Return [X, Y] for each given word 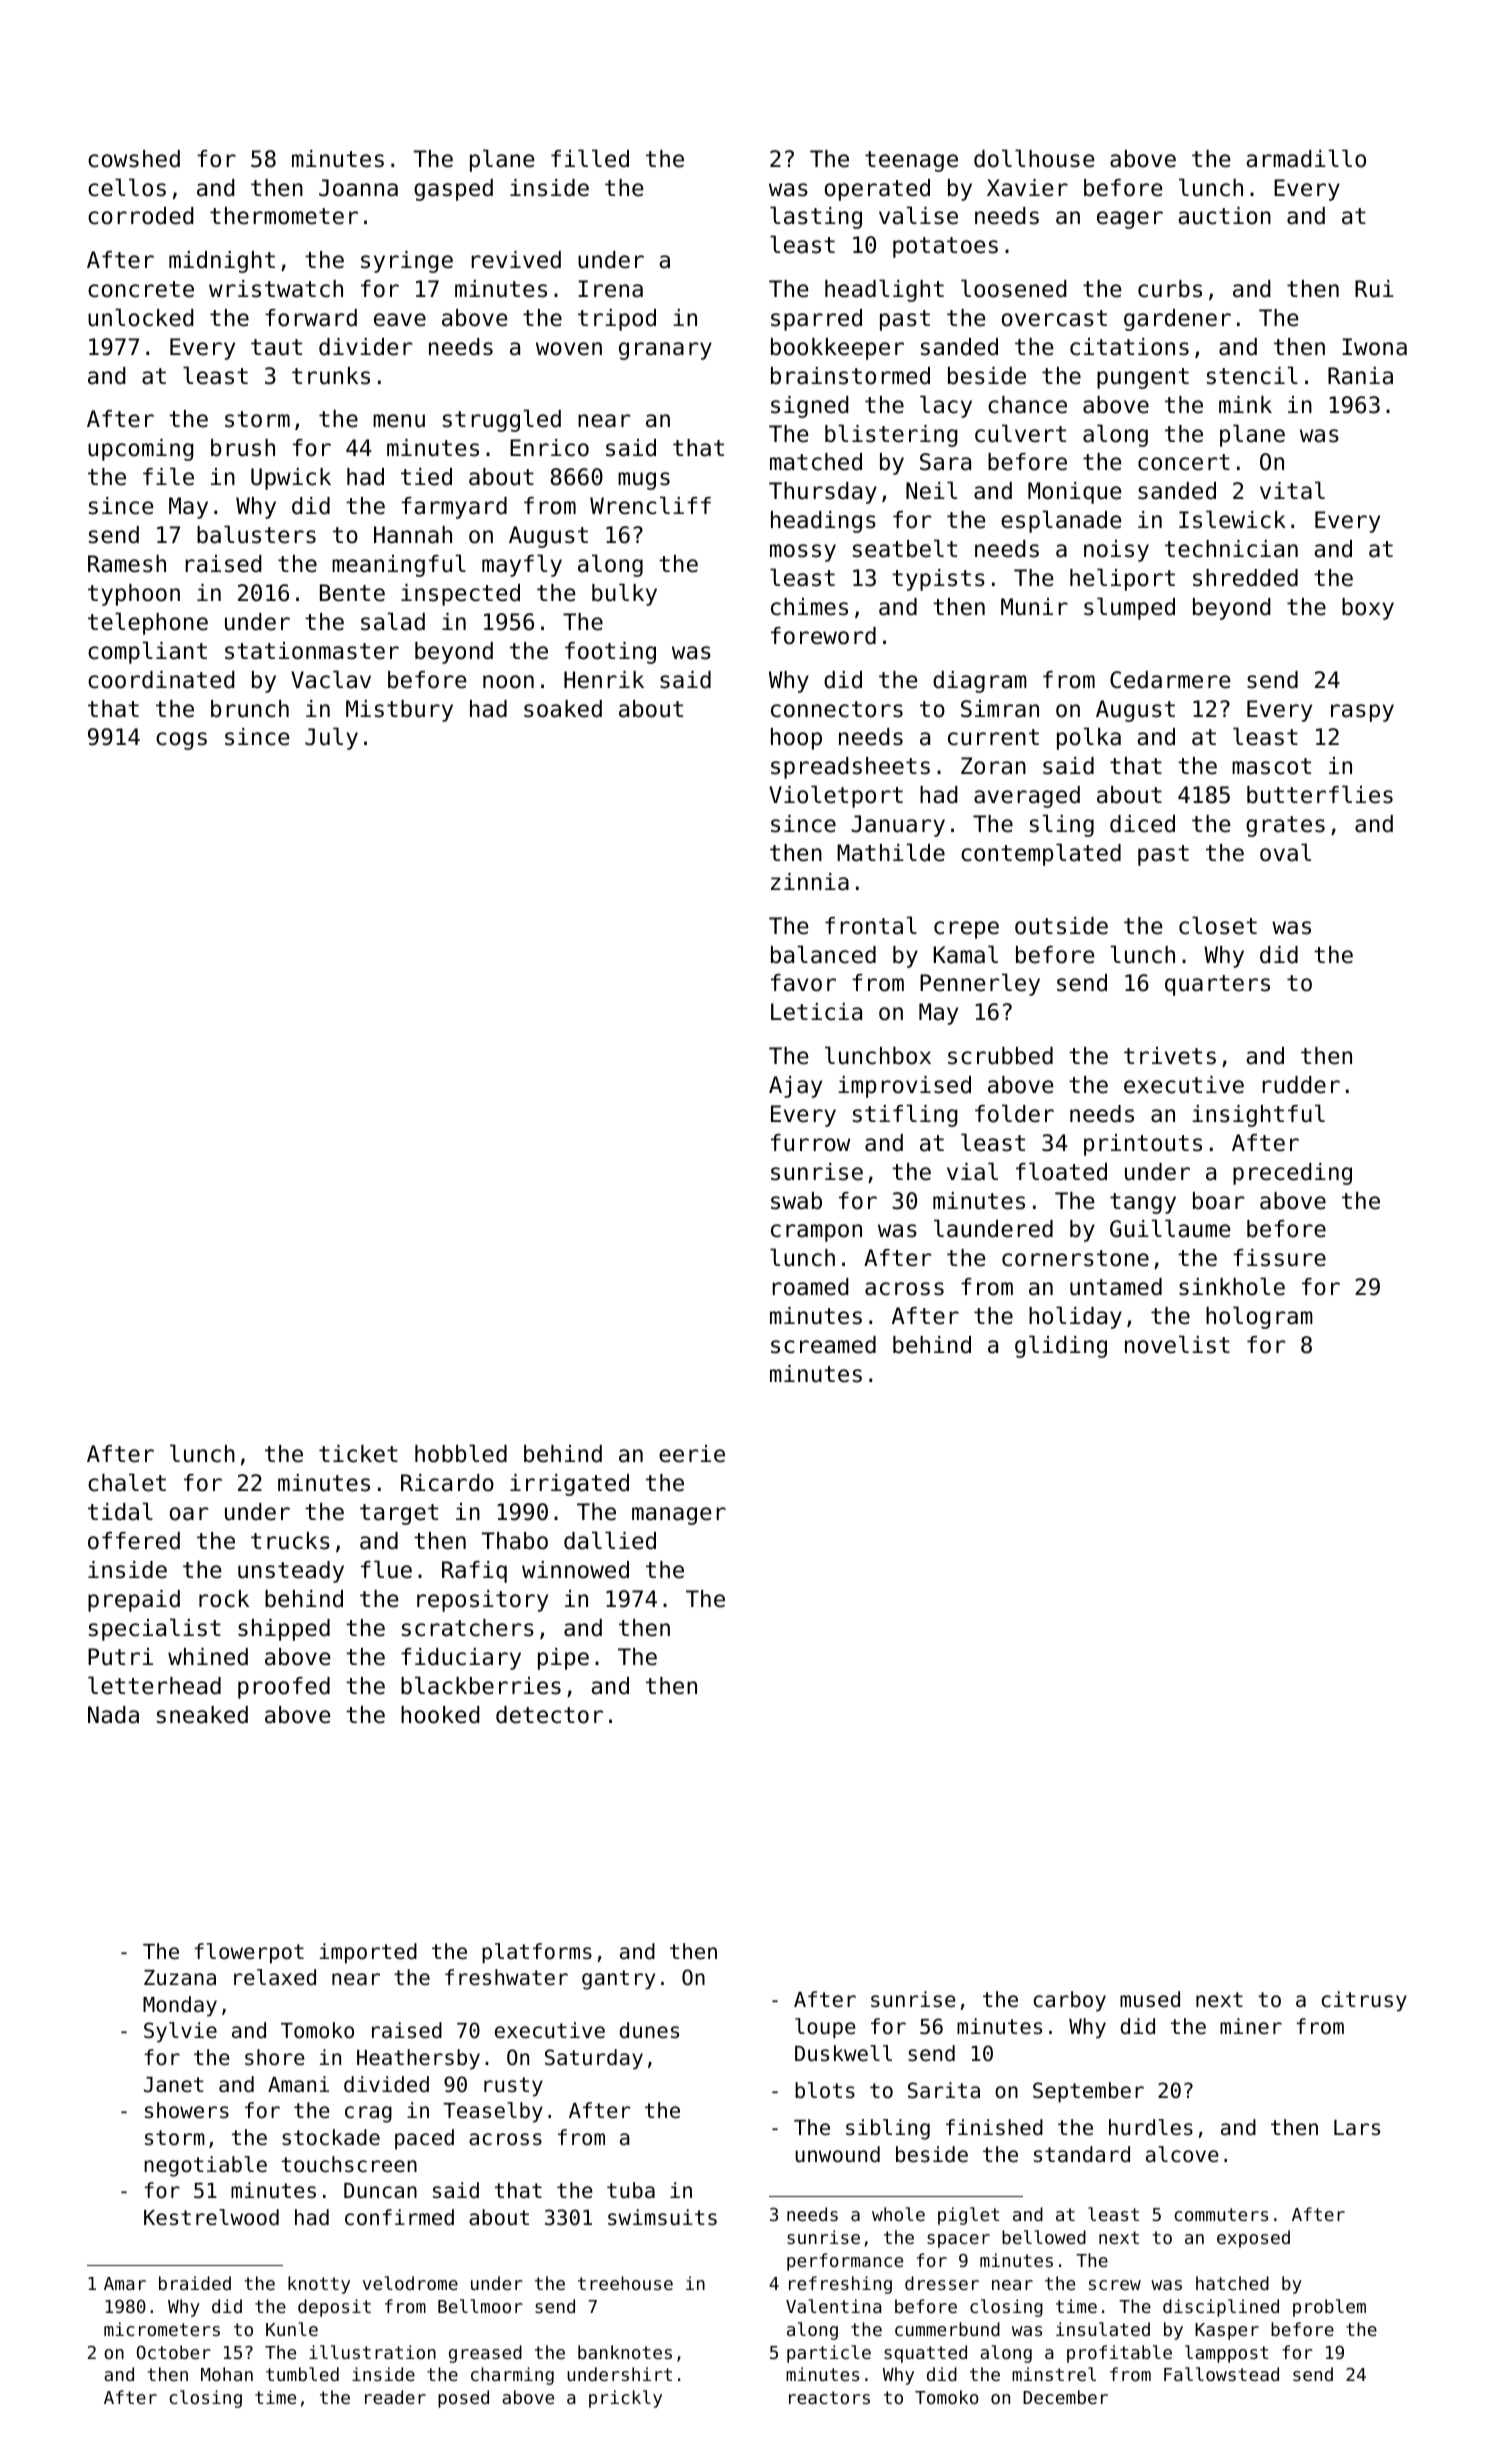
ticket [358, 1454]
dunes [649, 2030]
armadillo [1306, 158]
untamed [1116, 1287]
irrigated [569, 1485]
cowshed [134, 159]
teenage [911, 161]
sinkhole [1232, 1286]
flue [386, 1569]
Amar [125, 2283]
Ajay [795, 1087]
